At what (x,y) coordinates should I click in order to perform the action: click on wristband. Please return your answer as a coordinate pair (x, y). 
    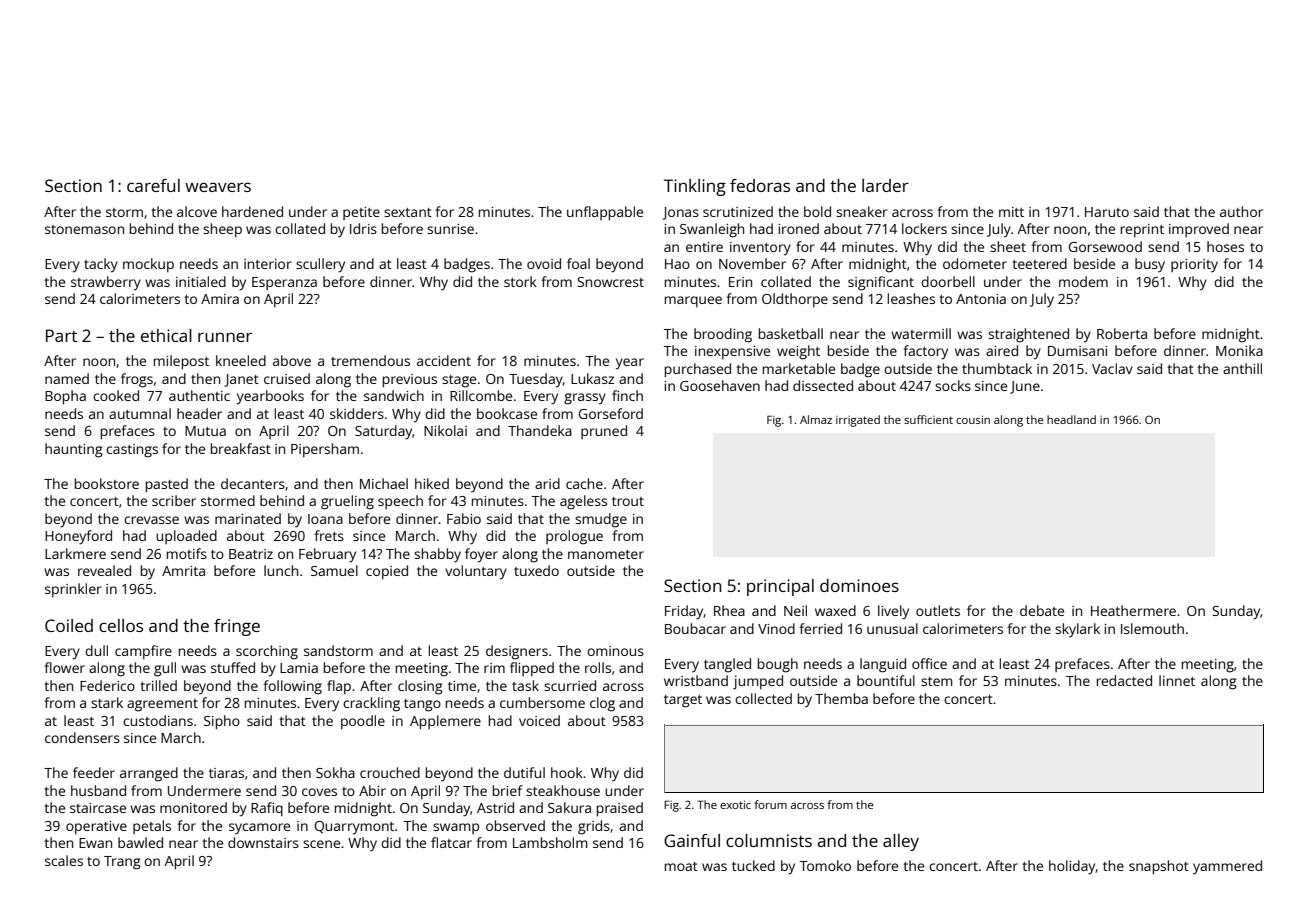
    Looking at the image, I should click on (696, 680).
